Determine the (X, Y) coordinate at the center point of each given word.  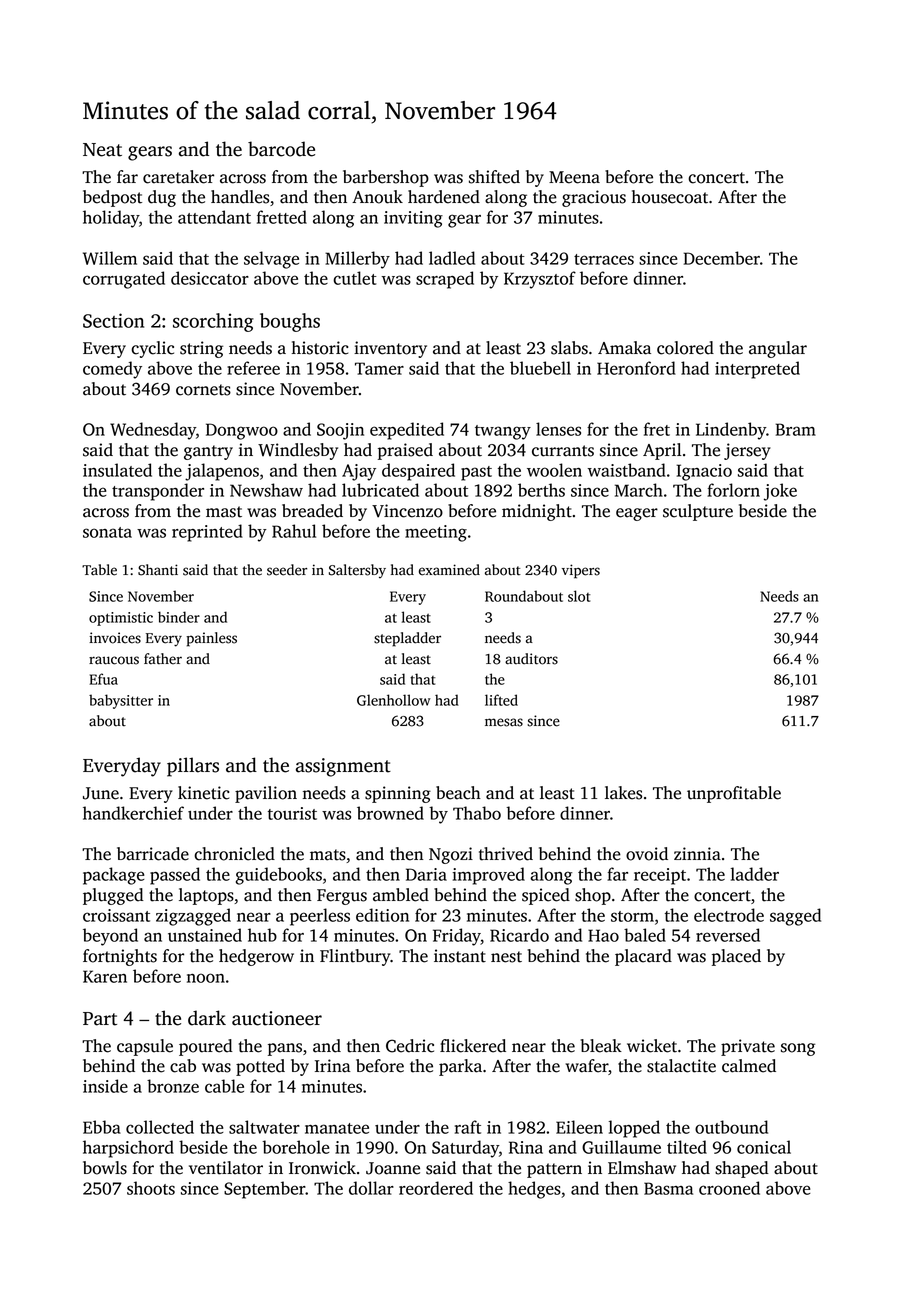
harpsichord (128, 1149)
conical (764, 1147)
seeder (287, 570)
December (722, 258)
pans (285, 1049)
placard (643, 957)
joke (780, 492)
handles (240, 197)
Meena (574, 177)
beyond (110, 937)
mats (328, 855)
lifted (501, 700)
